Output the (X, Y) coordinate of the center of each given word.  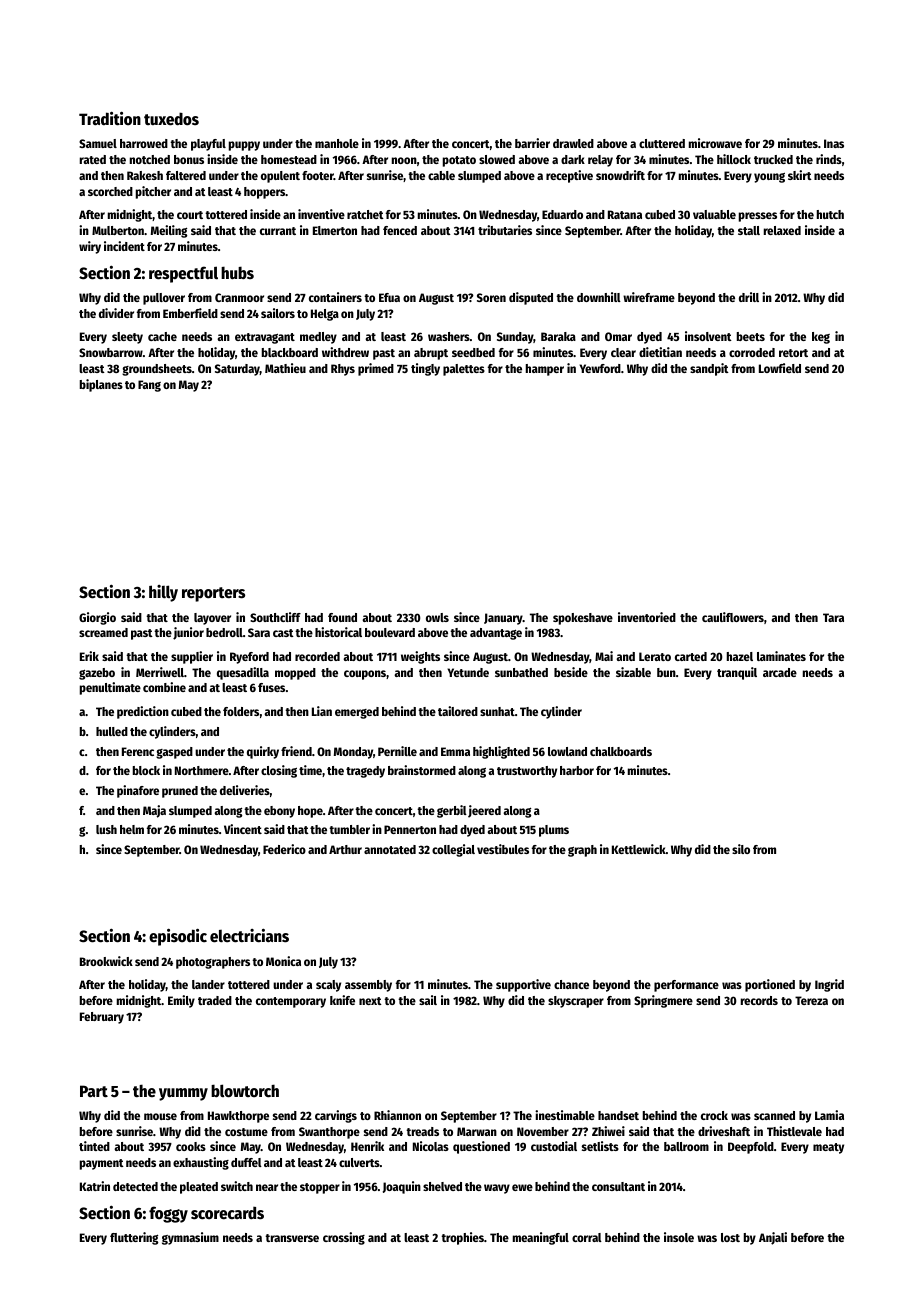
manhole (337, 143)
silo (741, 849)
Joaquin (402, 1187)
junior (188, 633)
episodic (178, 937)
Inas (834, 143)
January (503, 619)
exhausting (201, 1163)
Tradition (110, 118)
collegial (453, 850)
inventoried (647, 617)
